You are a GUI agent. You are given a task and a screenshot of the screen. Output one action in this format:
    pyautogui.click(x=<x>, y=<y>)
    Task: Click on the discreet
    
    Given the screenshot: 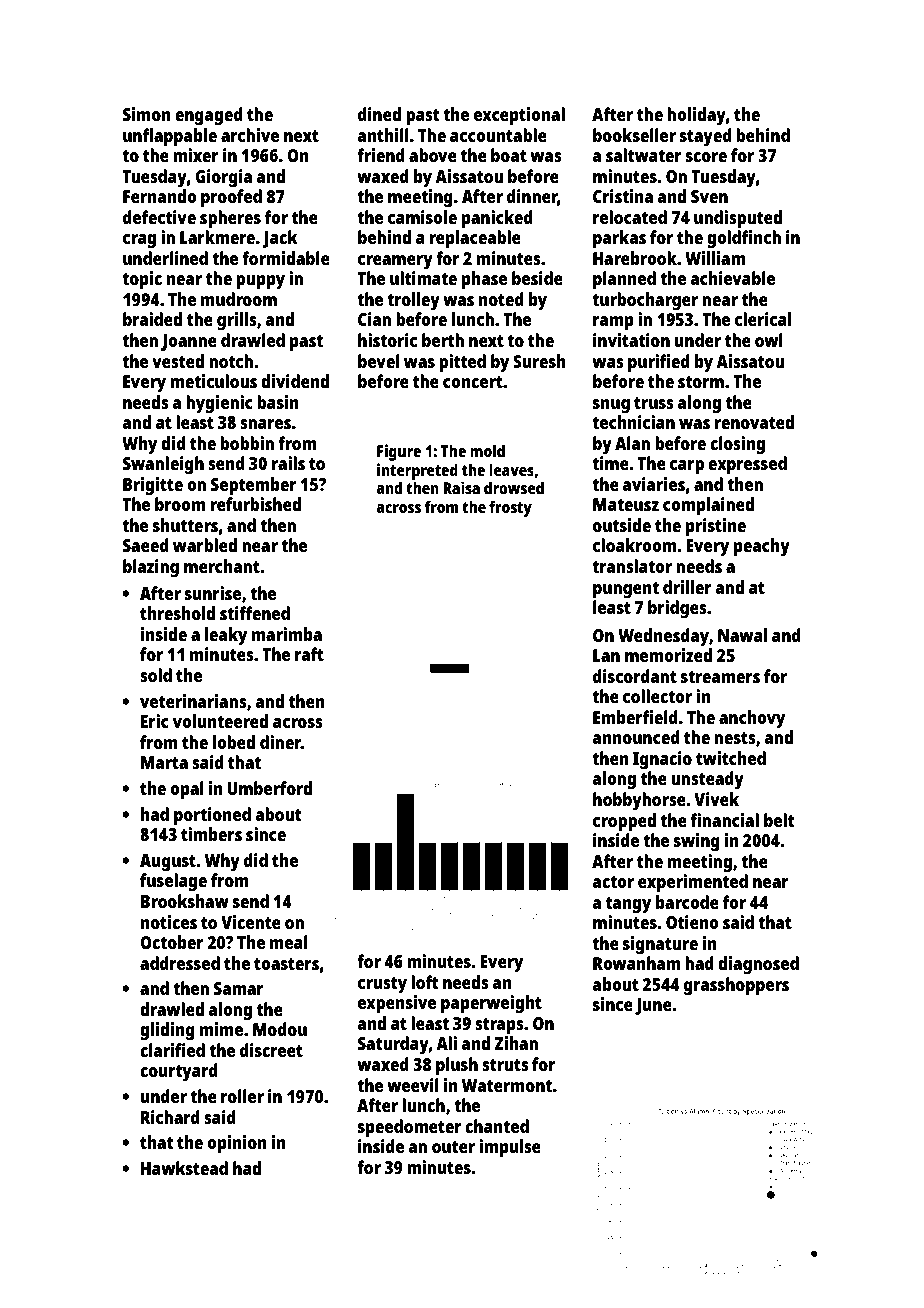 What is the action you would take?
    pyautogui.click(x=271, y=1050)
